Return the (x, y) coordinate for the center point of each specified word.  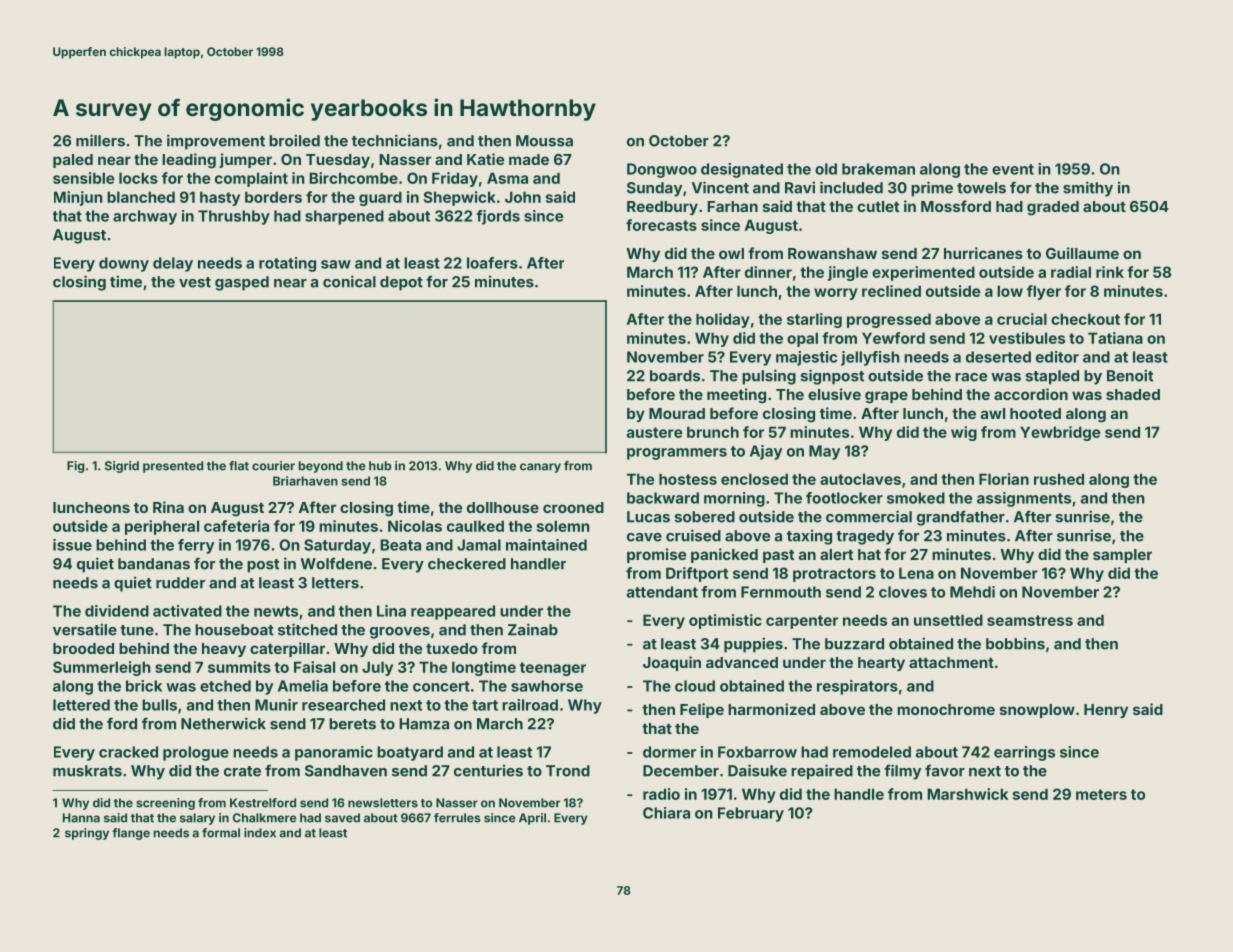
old (826, 169)
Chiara (666, 813)
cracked (128, 752)
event (1013, 169)
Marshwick (967, 794)
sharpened (344, 217)
